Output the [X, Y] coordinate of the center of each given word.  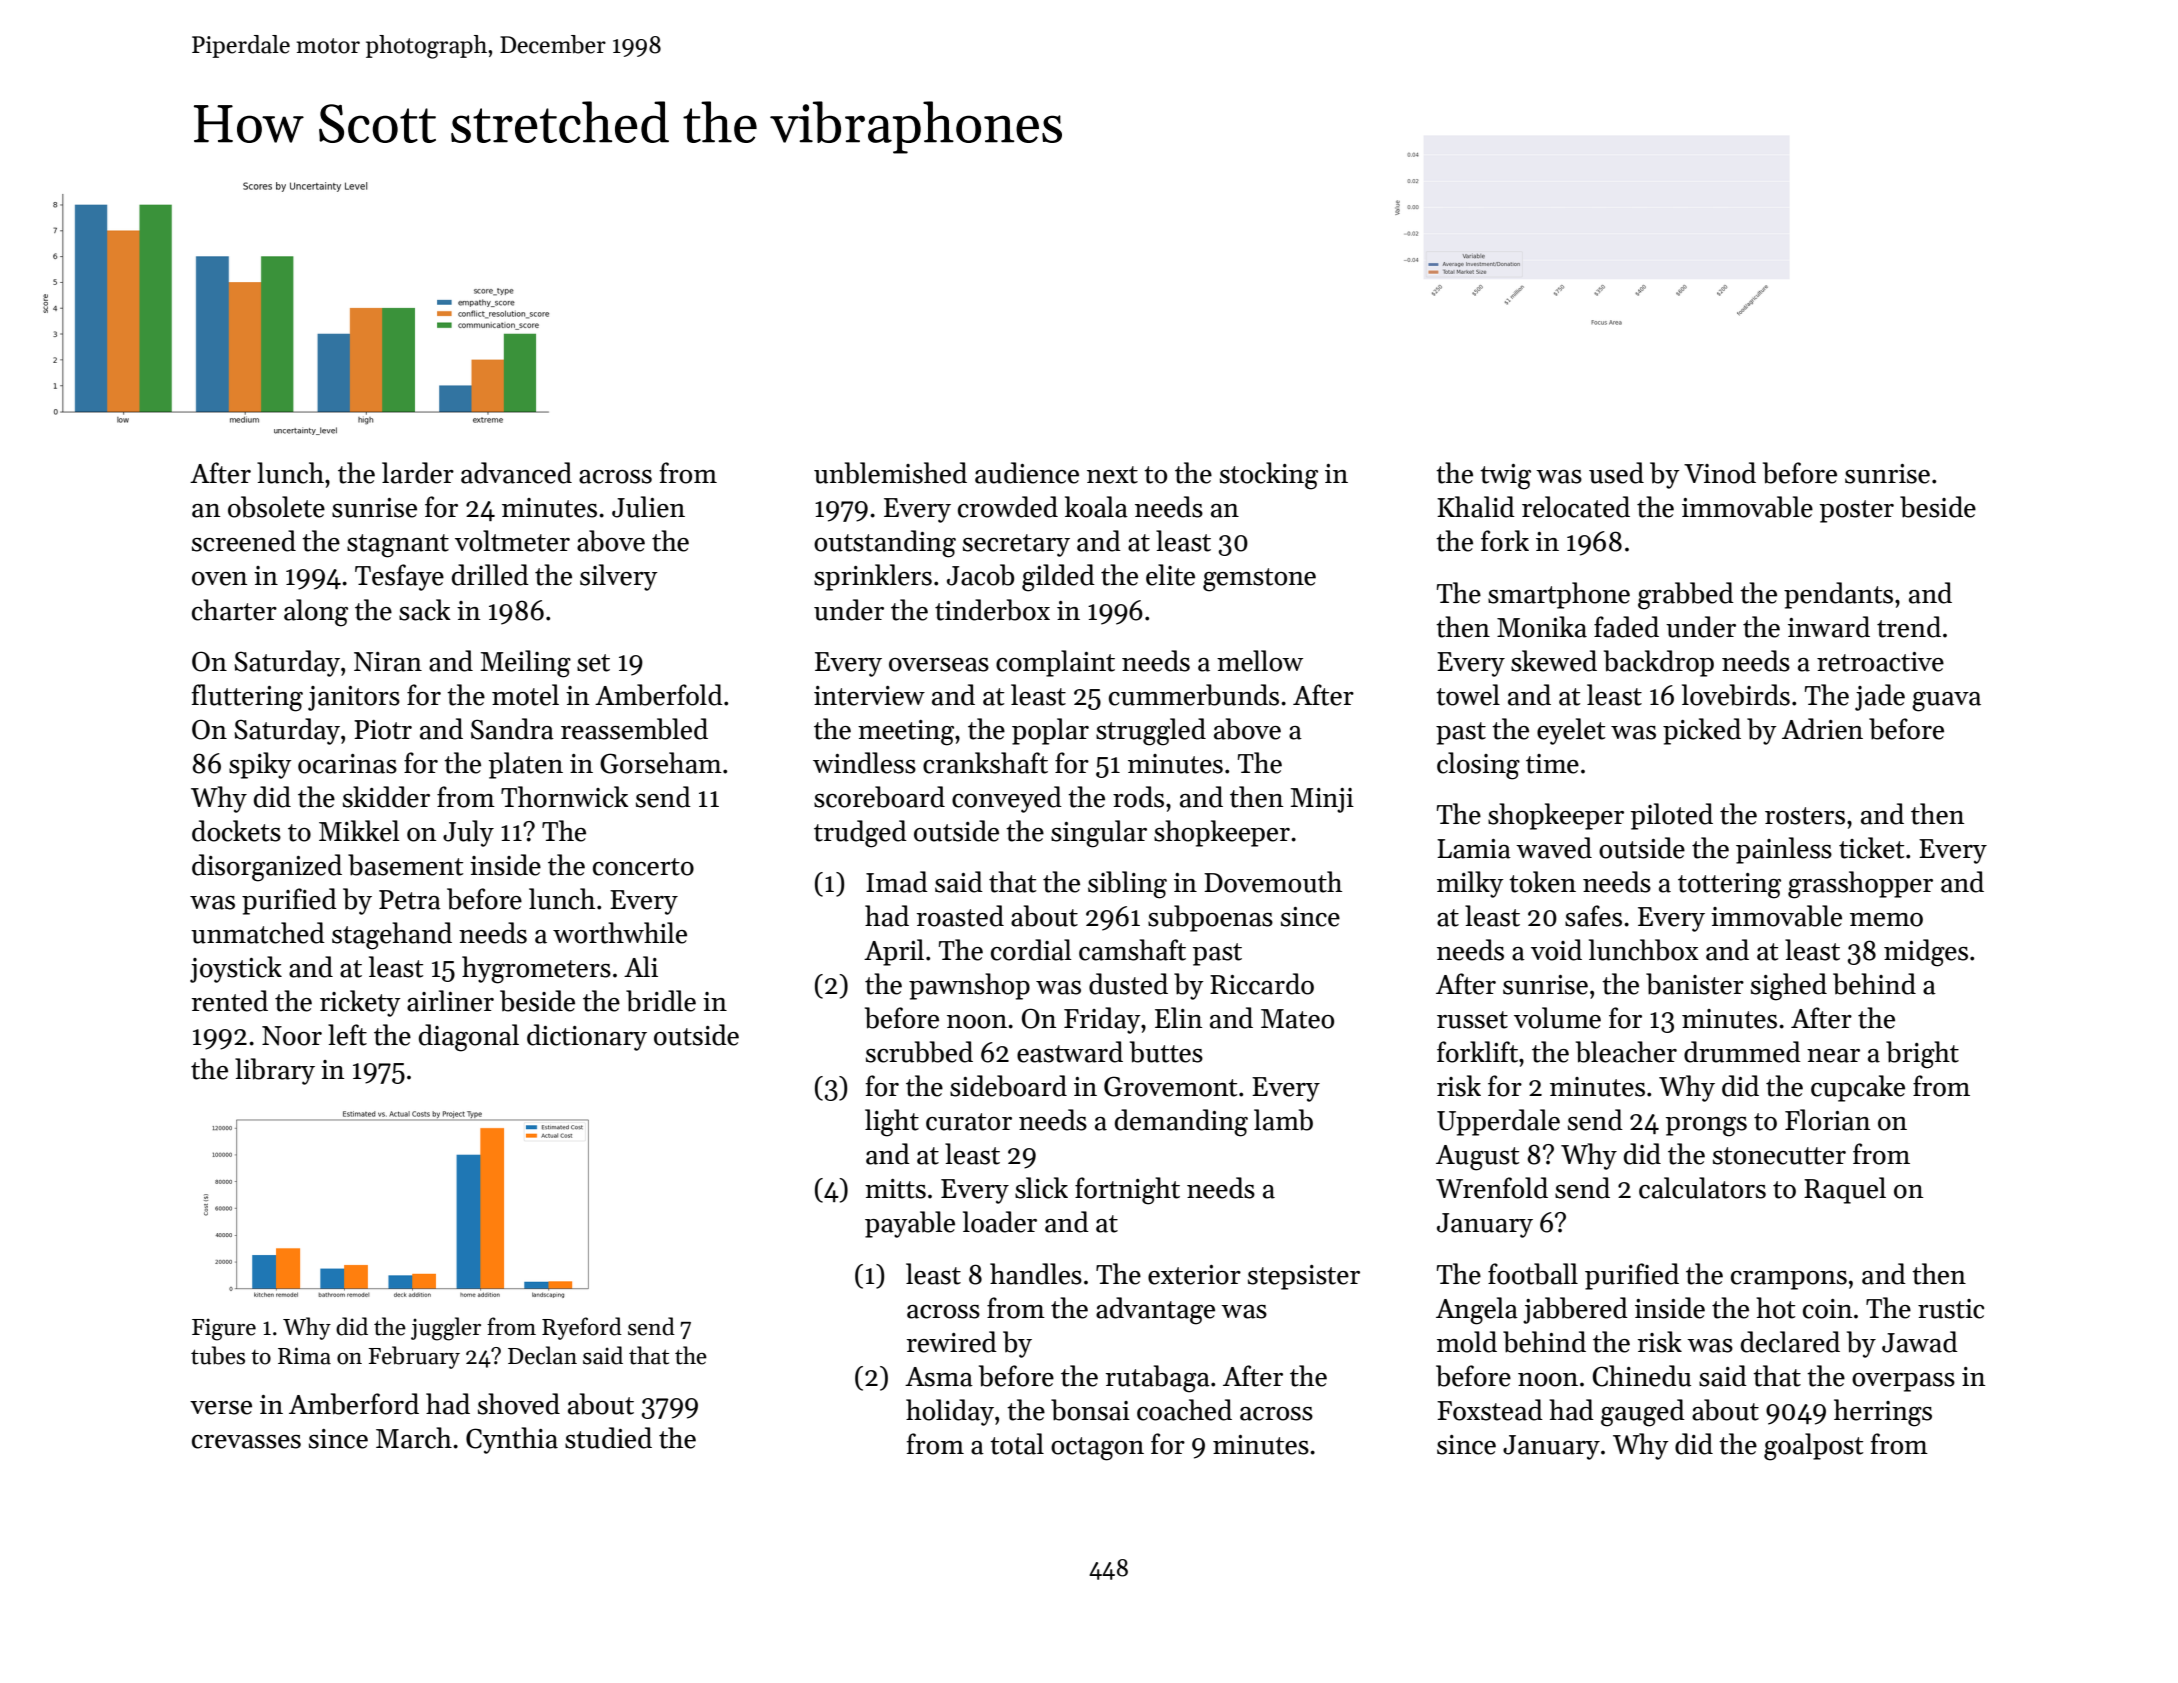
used [1616, 473]
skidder [386, 797]
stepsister [1304, 1277]
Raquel [1845, 1190]
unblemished [890, 473]
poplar [1050, 731]
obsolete [276, 507]
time [1552, 764]
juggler [446, 1329]
